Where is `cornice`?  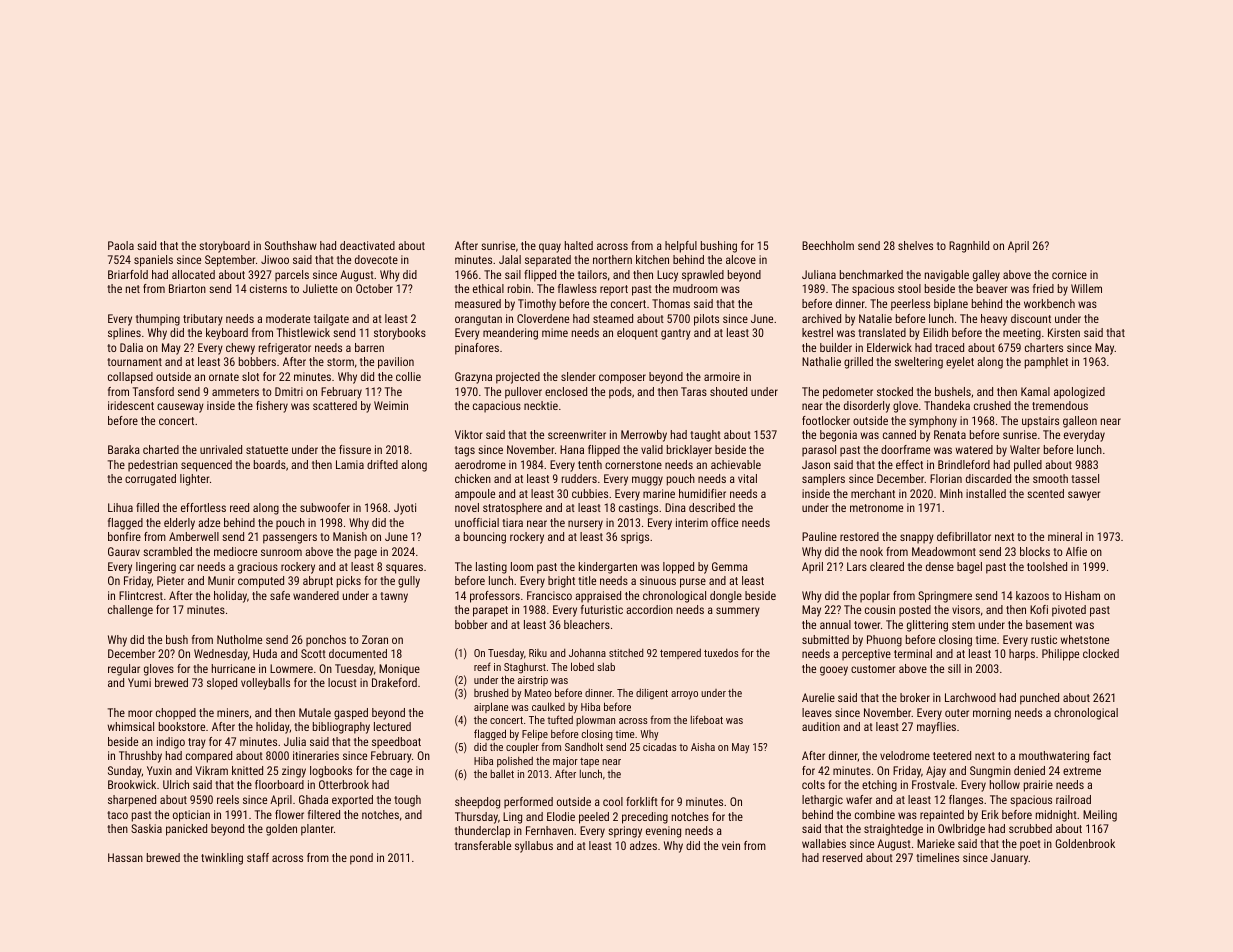 cornice is located at coordinates (1069, 274).
